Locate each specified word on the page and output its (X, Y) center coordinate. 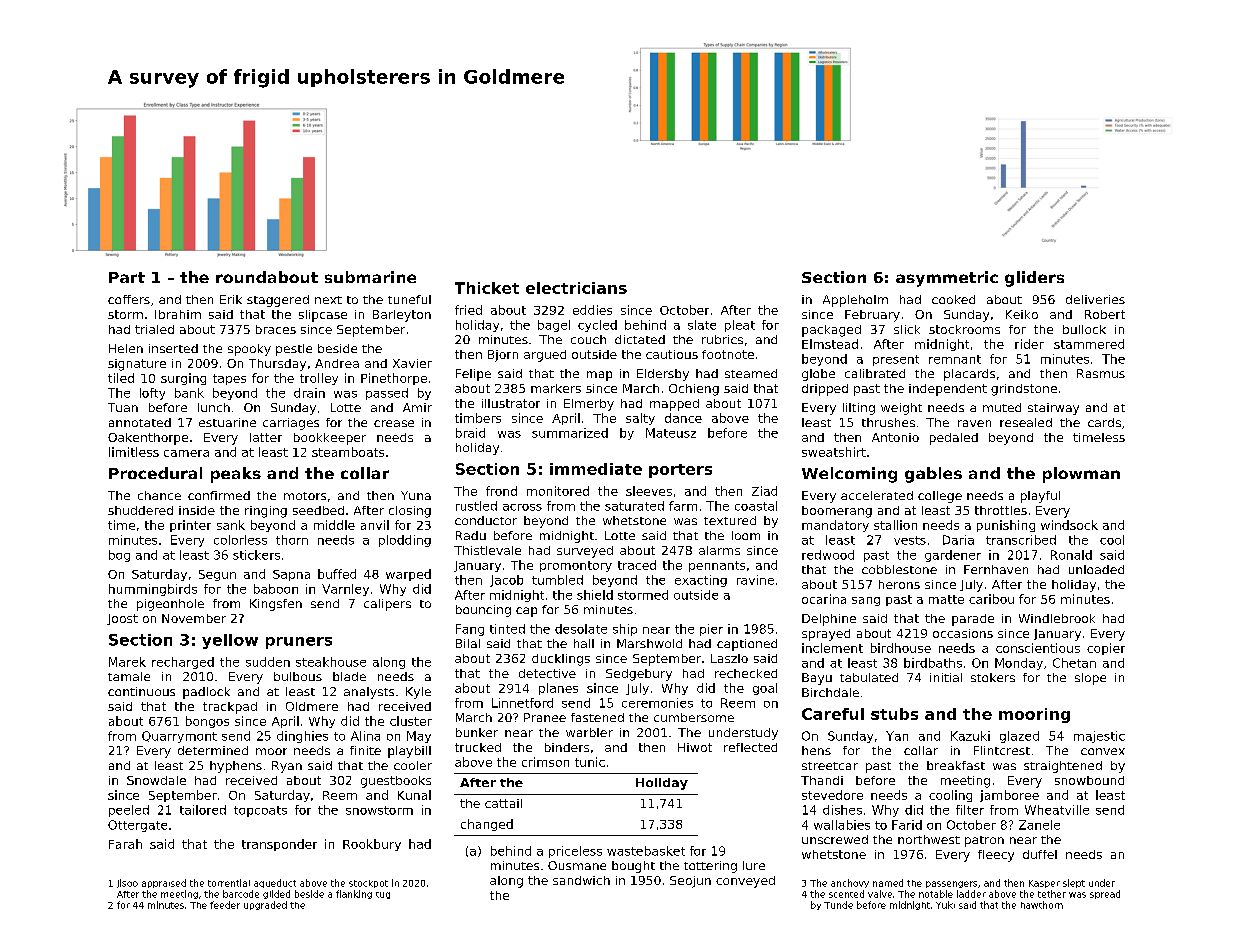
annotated (140, 422)
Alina (365, 736)
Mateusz (671, 433)
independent (948, 390)
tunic (590, 762)
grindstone (1024, 390)
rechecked (746, 673)
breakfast (956, 765)
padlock (206, 693)
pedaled (954, 439)
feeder (225, 905)
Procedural (155, 473)
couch (588, 339)
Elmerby (589, 405)
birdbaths (933, 663)
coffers (129, 299)
